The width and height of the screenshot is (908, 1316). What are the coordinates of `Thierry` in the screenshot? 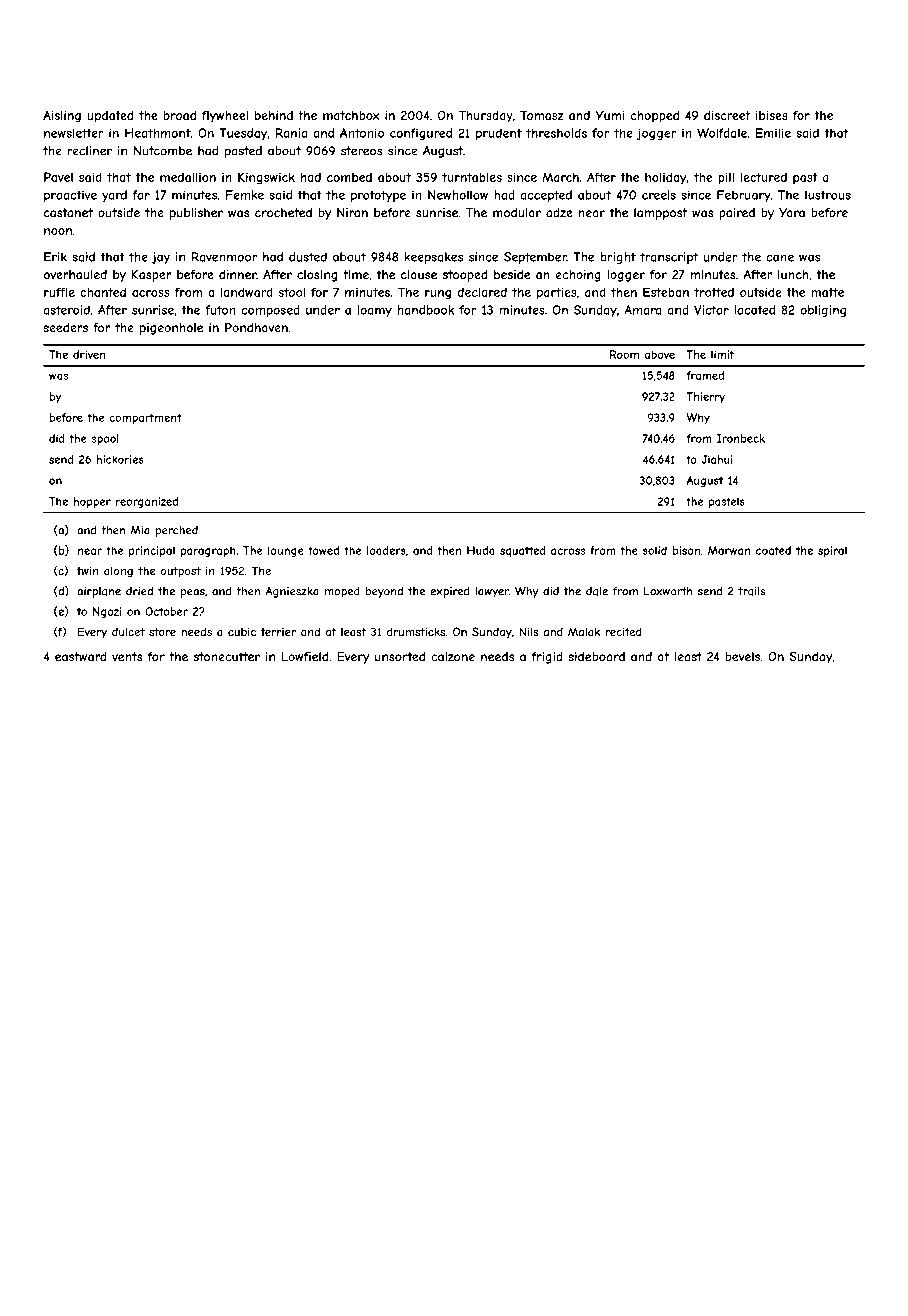 It's located at (706, 397).
